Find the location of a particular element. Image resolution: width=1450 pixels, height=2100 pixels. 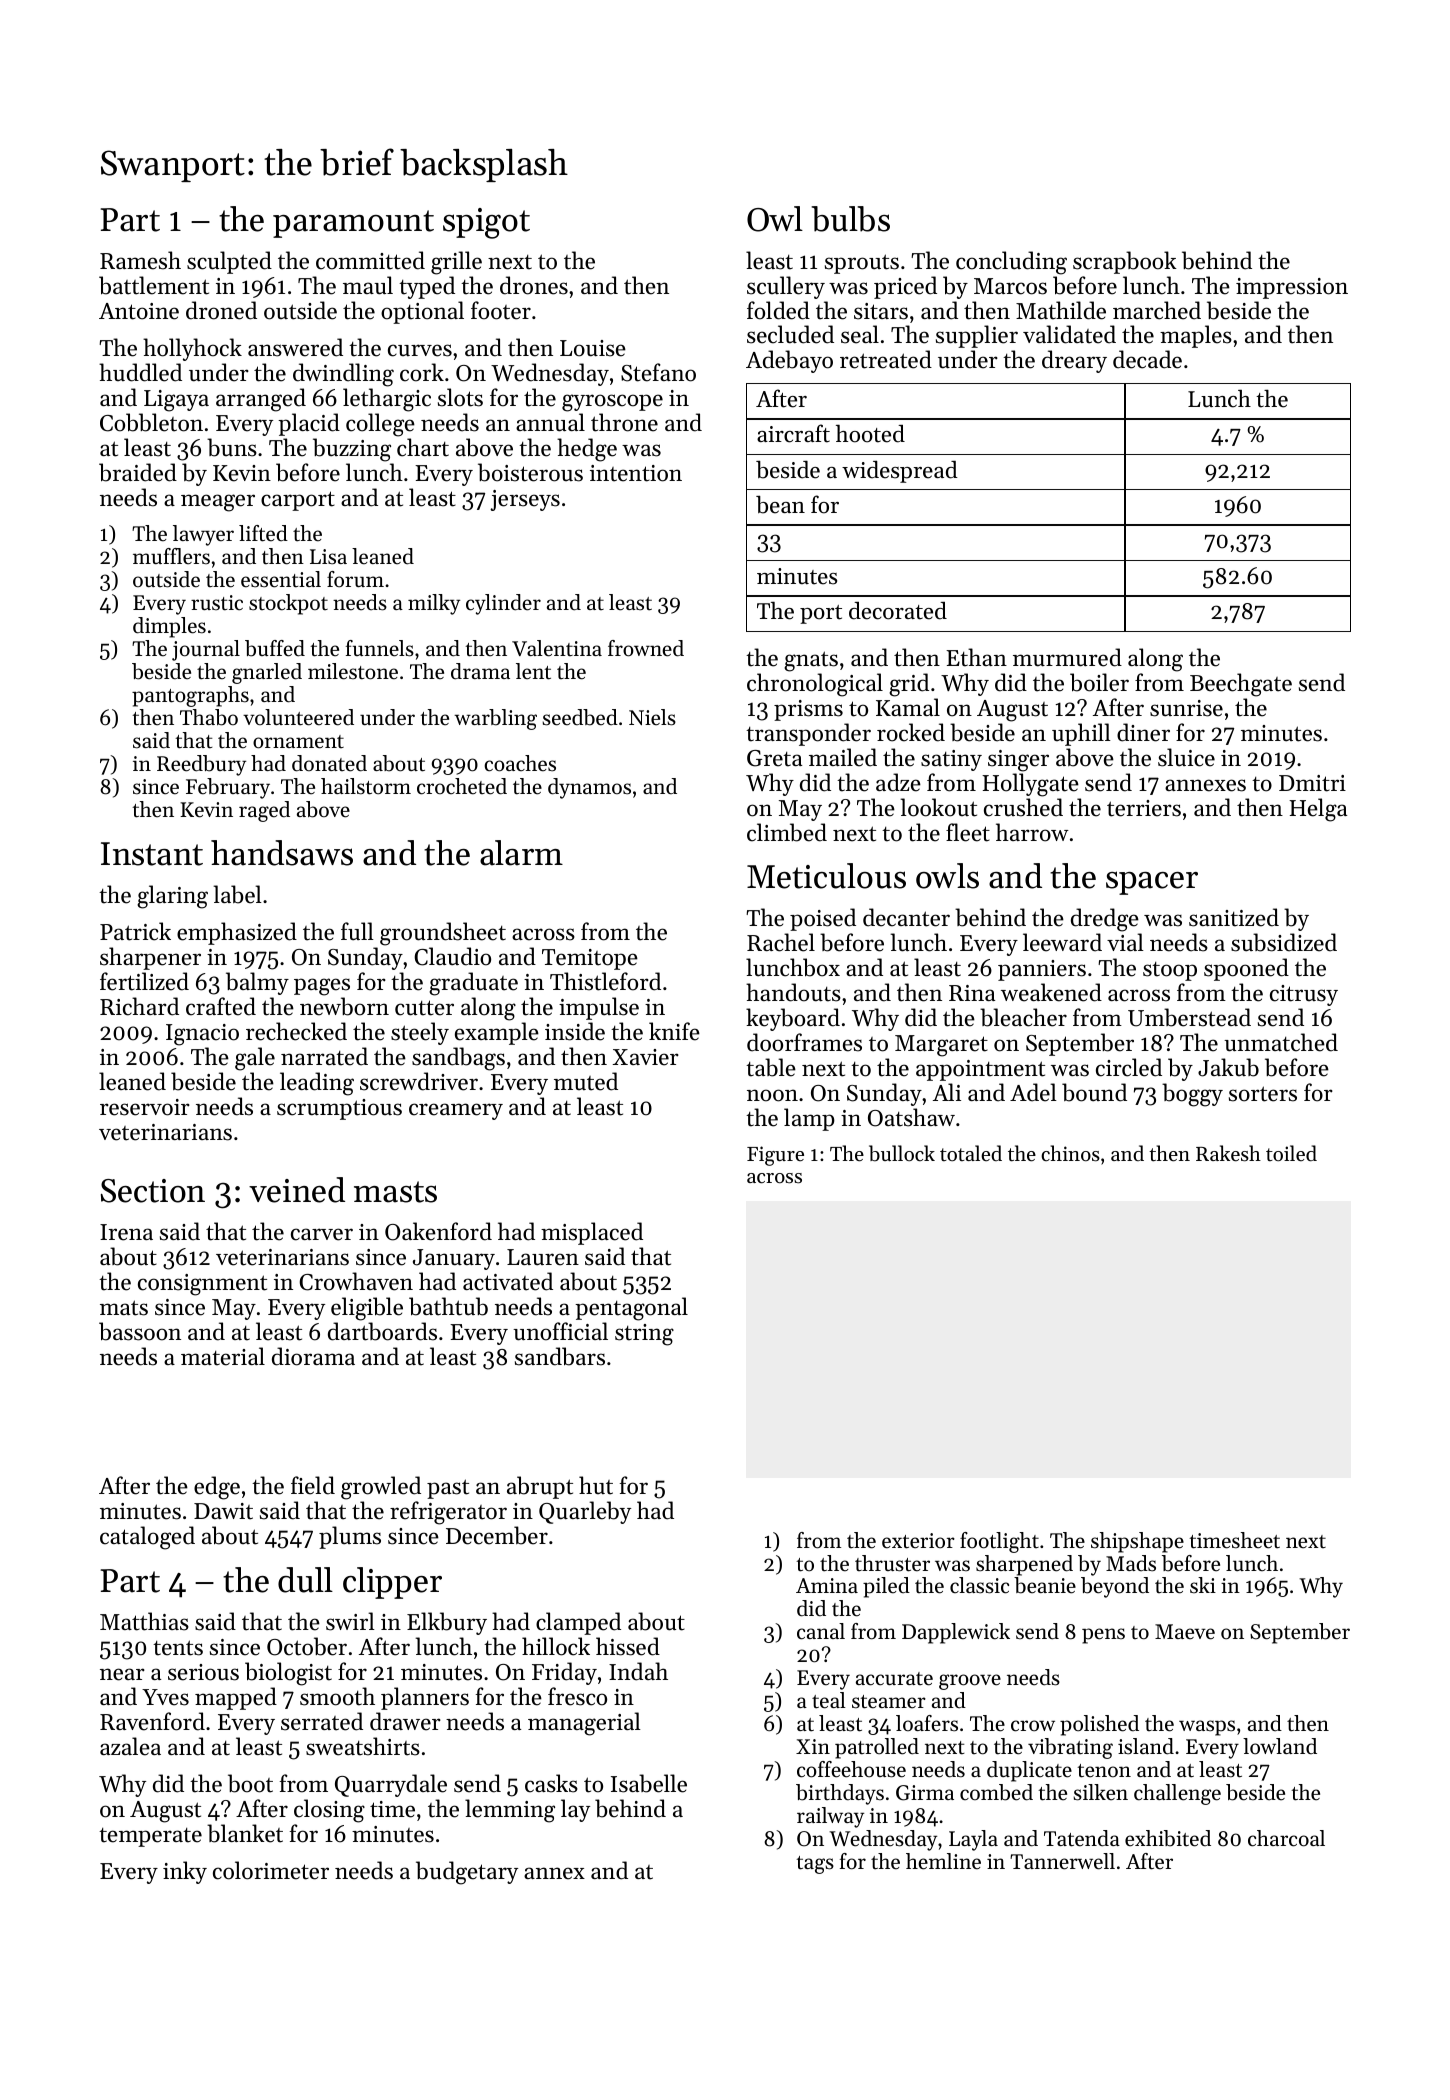

veined is located at coordinates (297, 1190).
